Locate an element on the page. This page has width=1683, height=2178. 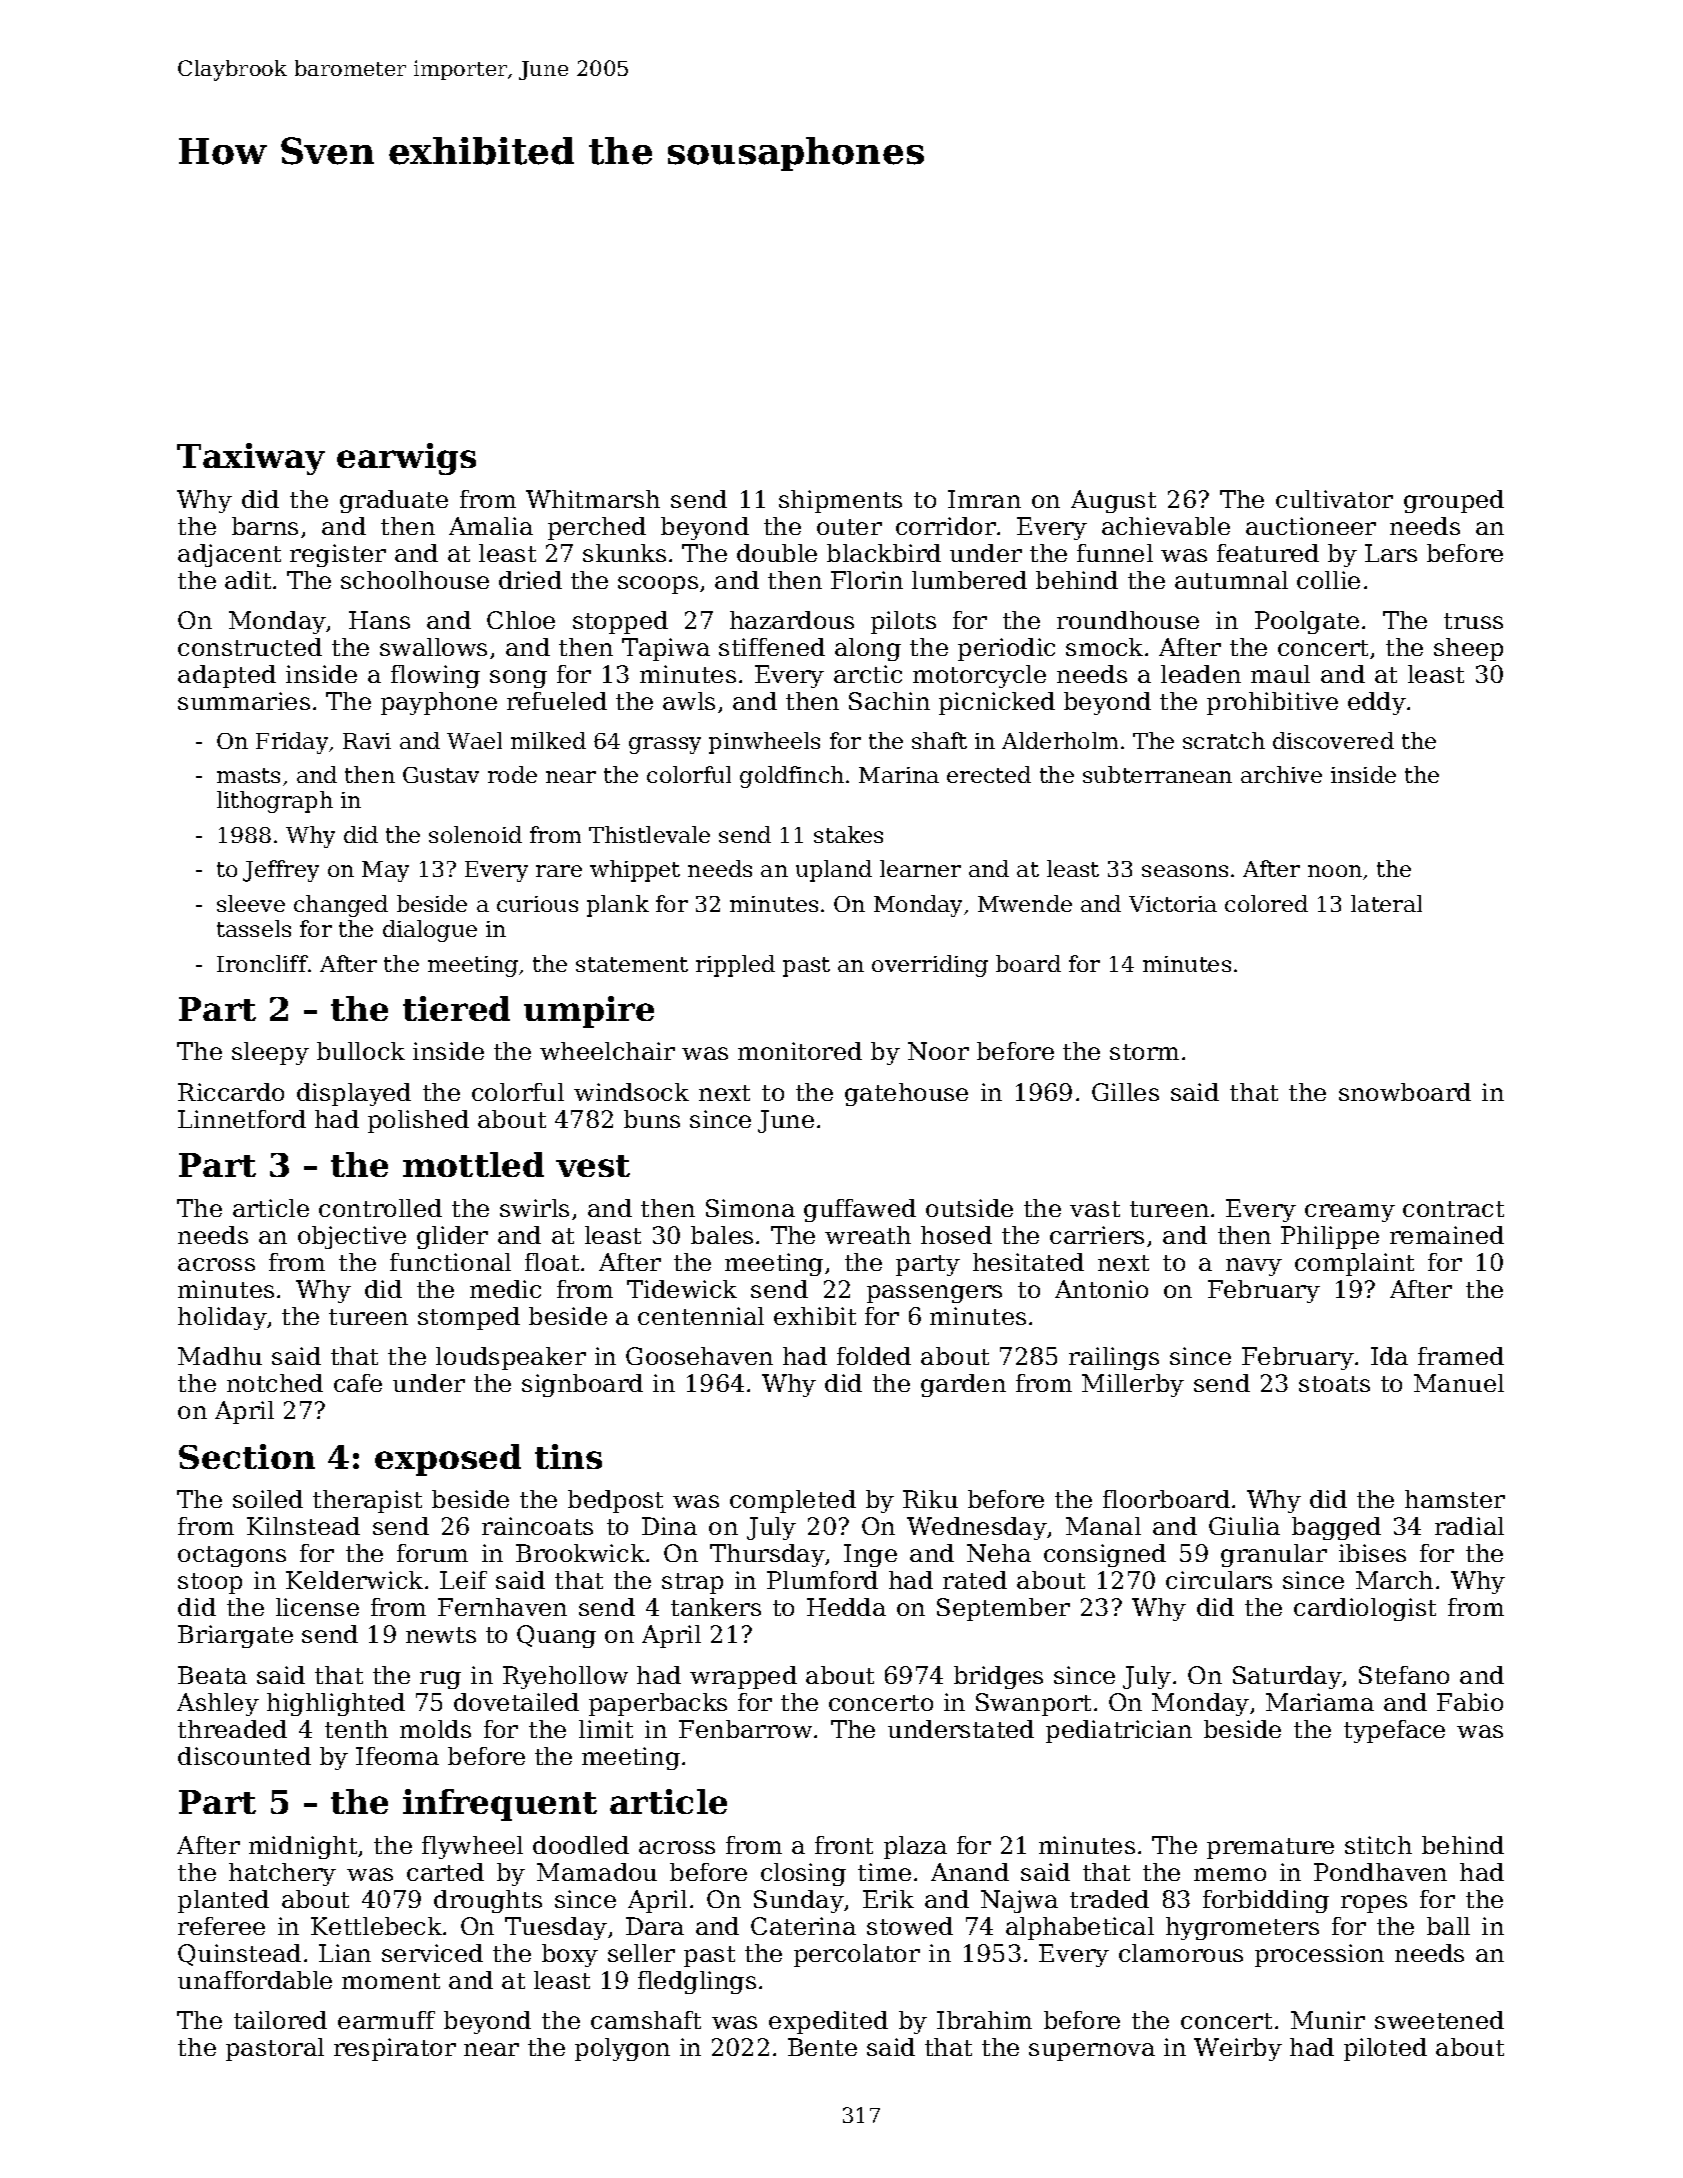
cafe is located at coordinates (358, 1383).
